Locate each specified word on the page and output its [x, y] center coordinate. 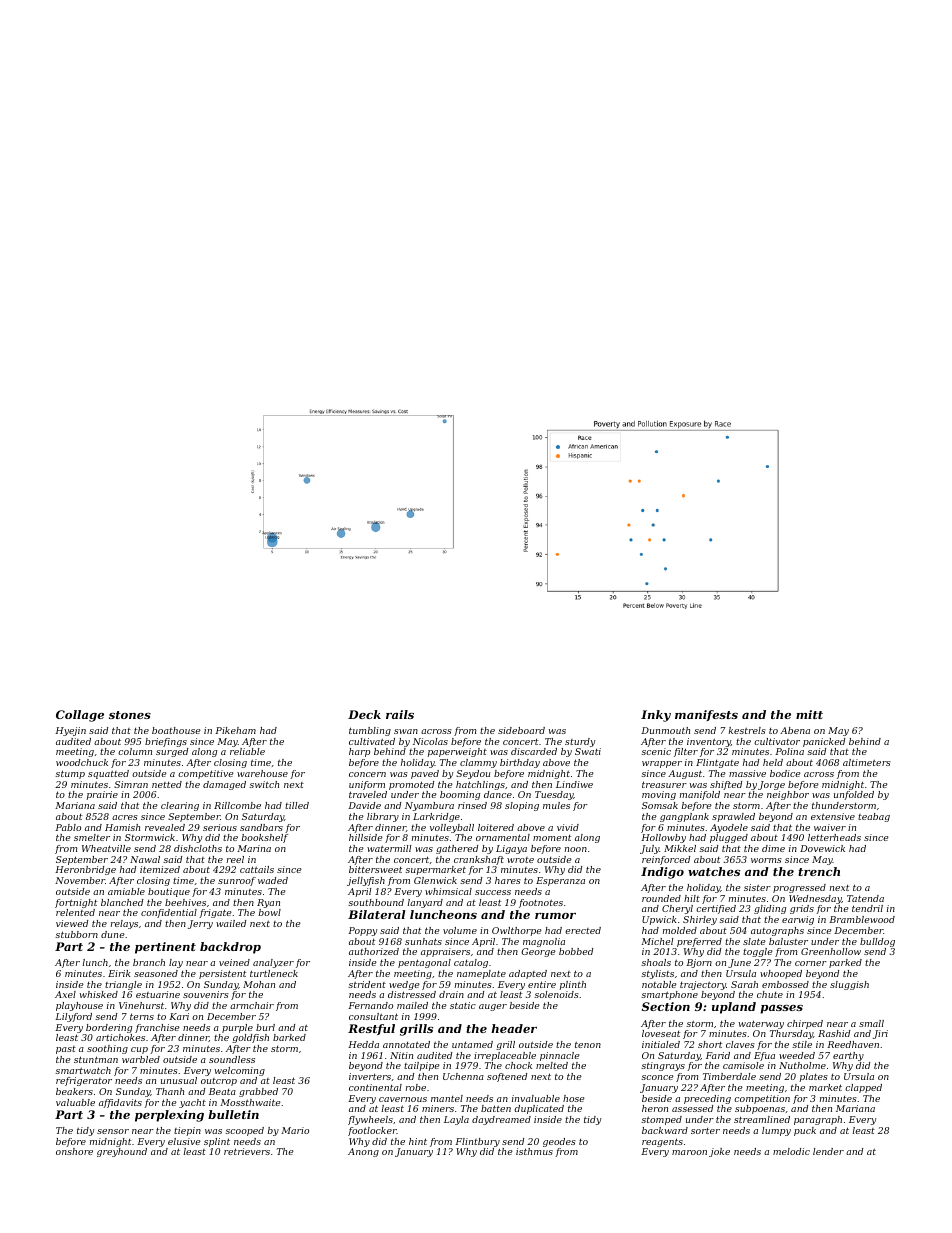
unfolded [854, 795]
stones [130, 715]
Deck [364, 714]
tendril [867, 908]
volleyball [452, 828]
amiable [126, 891]
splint [217, 1142]
